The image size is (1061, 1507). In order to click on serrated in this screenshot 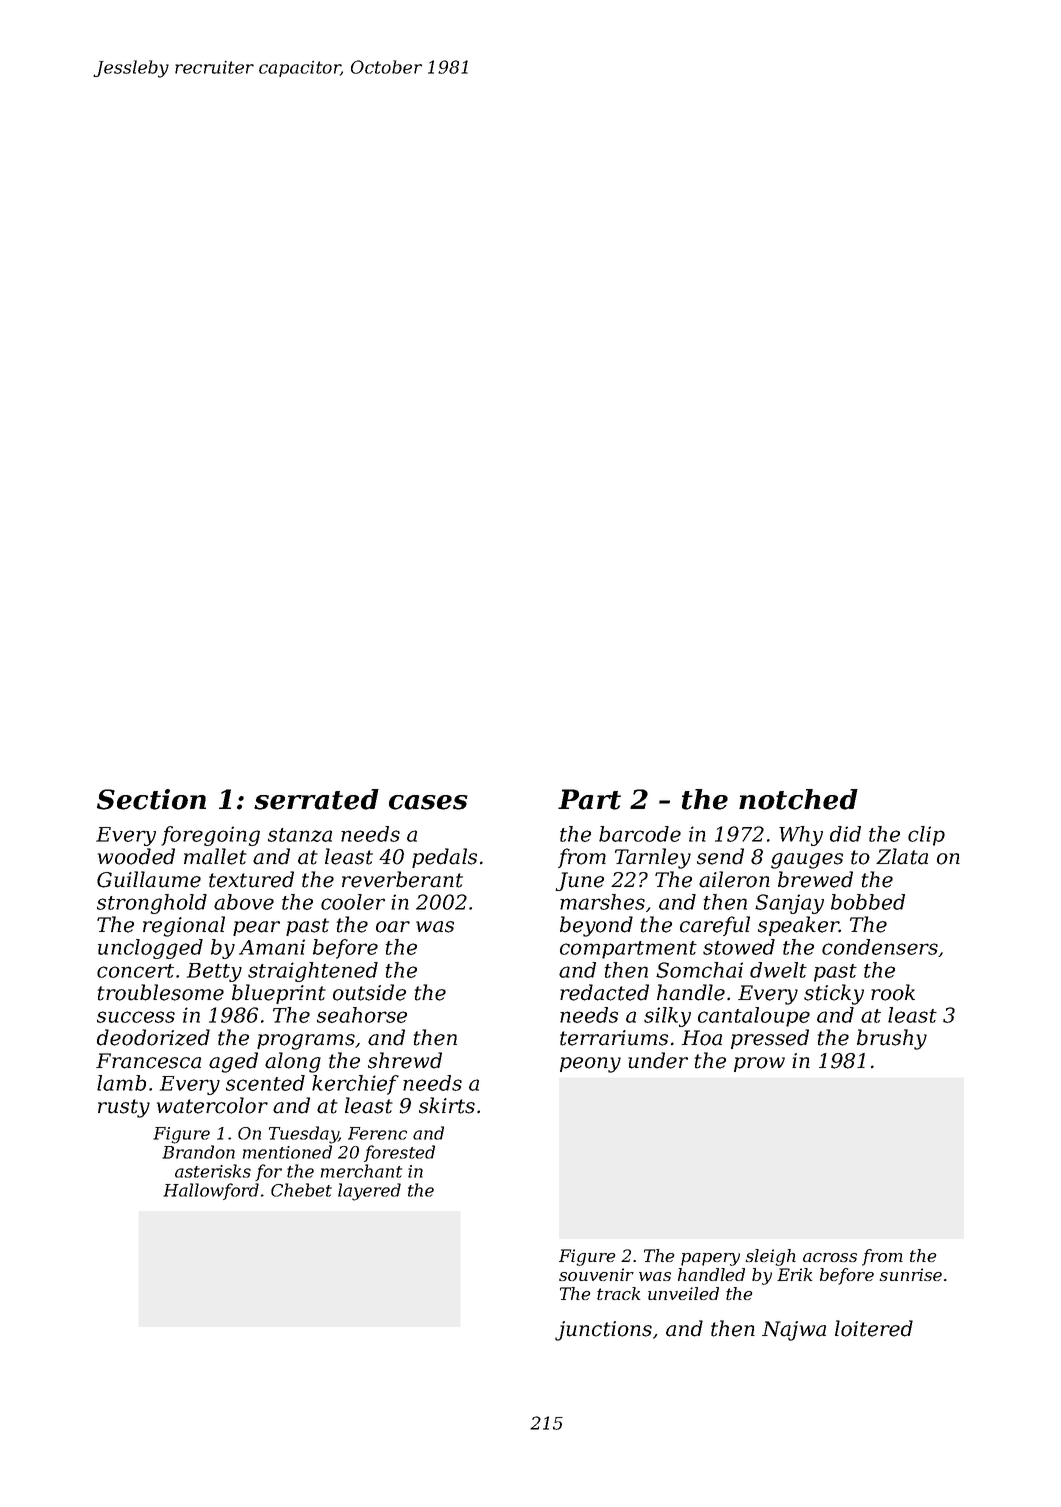, I will do `click(316, 799)`.
